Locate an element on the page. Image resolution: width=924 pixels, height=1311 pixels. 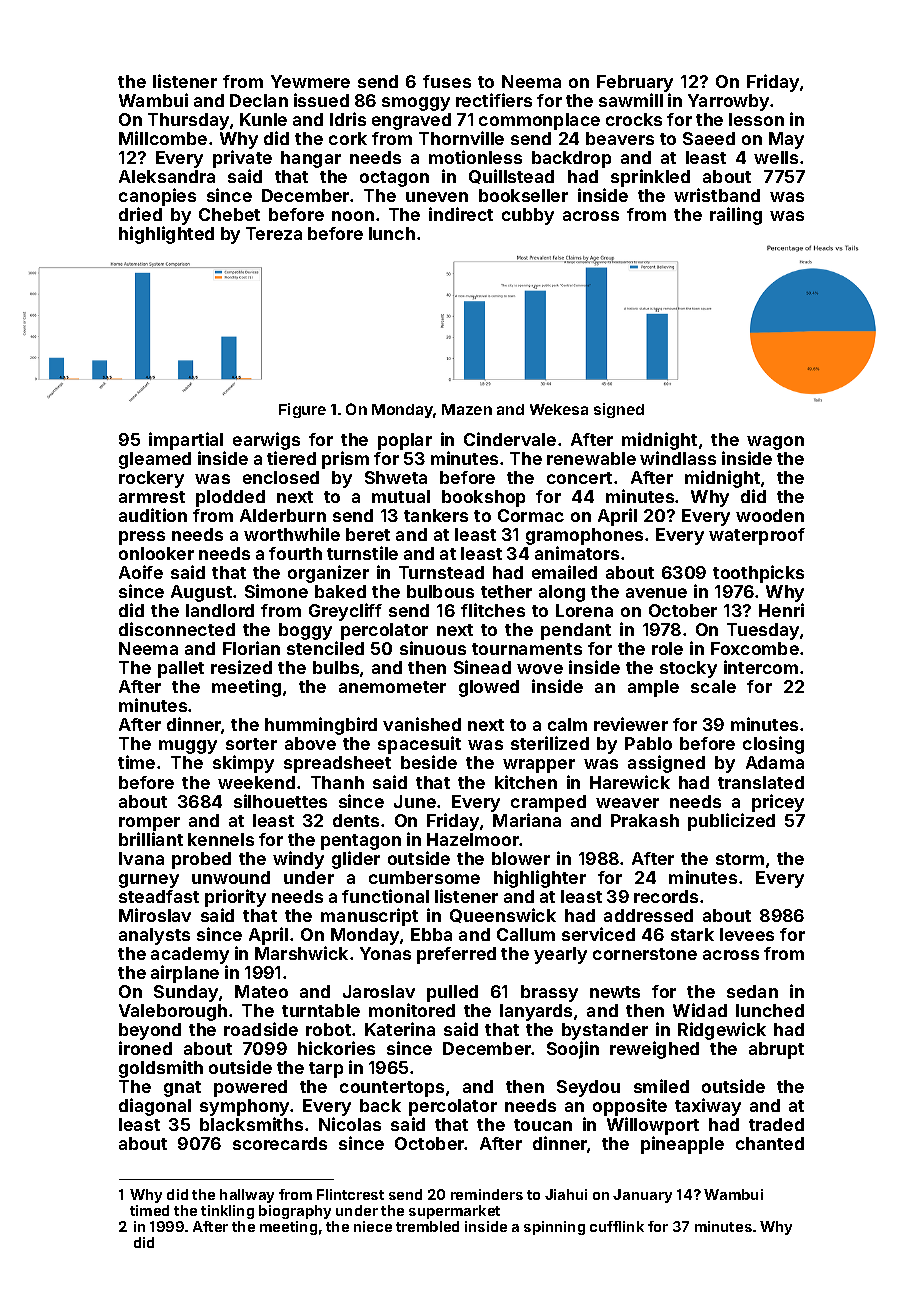
storm is located at coordinates (740, 859).
